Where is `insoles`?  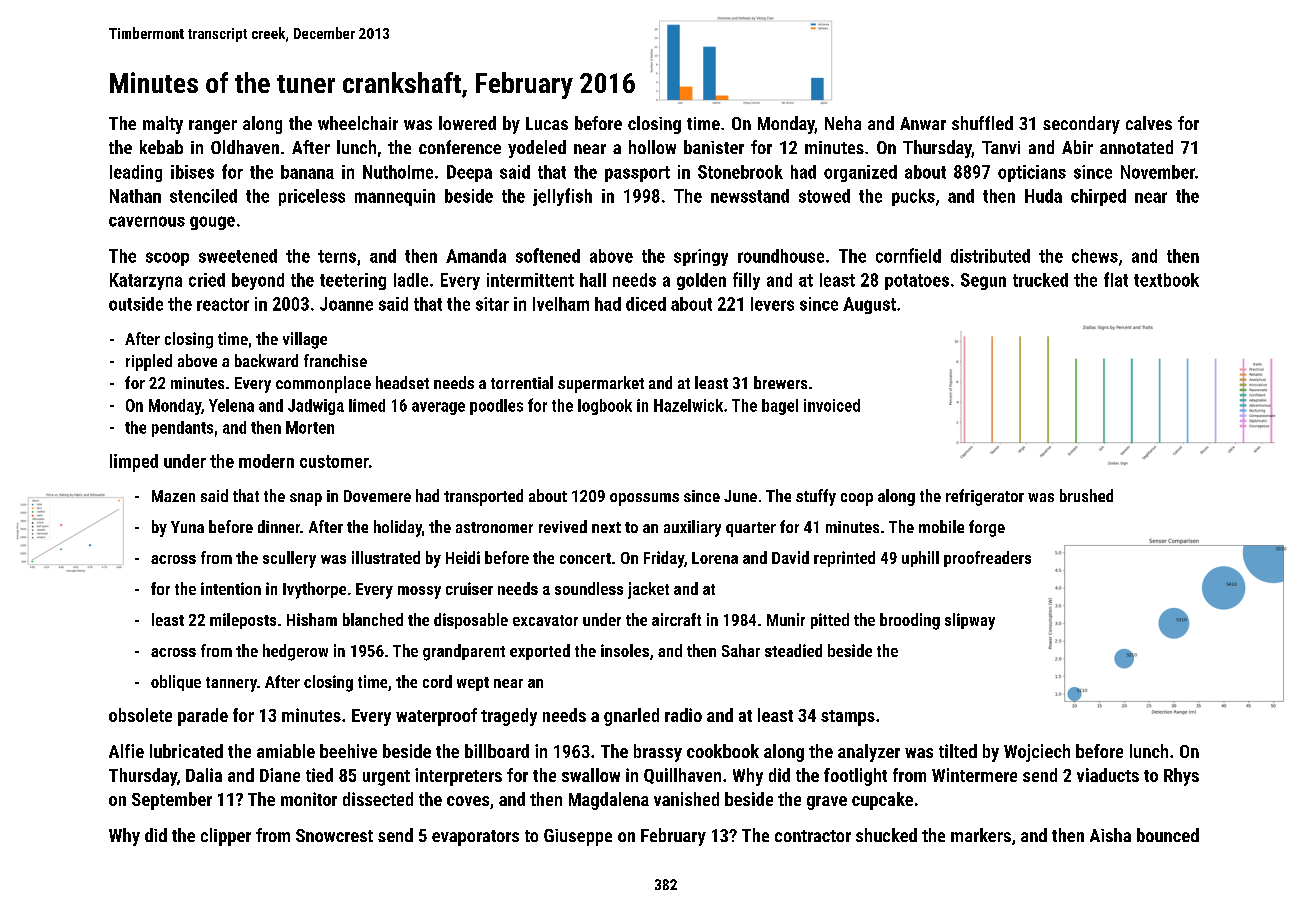
insoles is located at coordinates (625, 650).
